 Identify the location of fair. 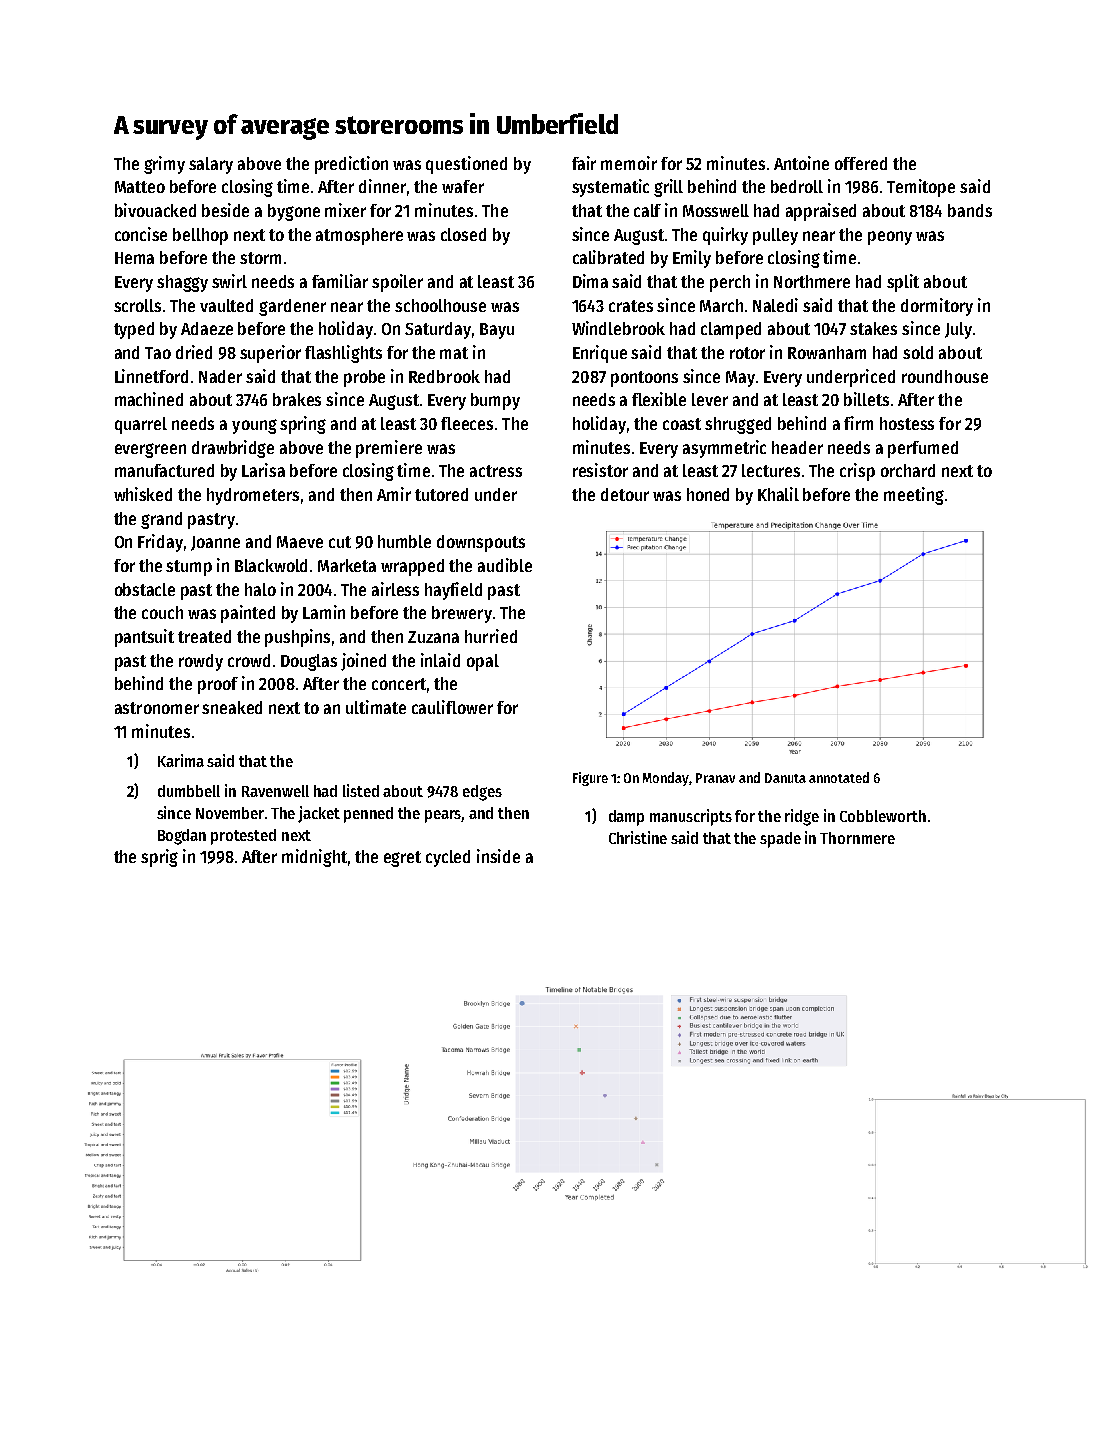
(584, 163).
